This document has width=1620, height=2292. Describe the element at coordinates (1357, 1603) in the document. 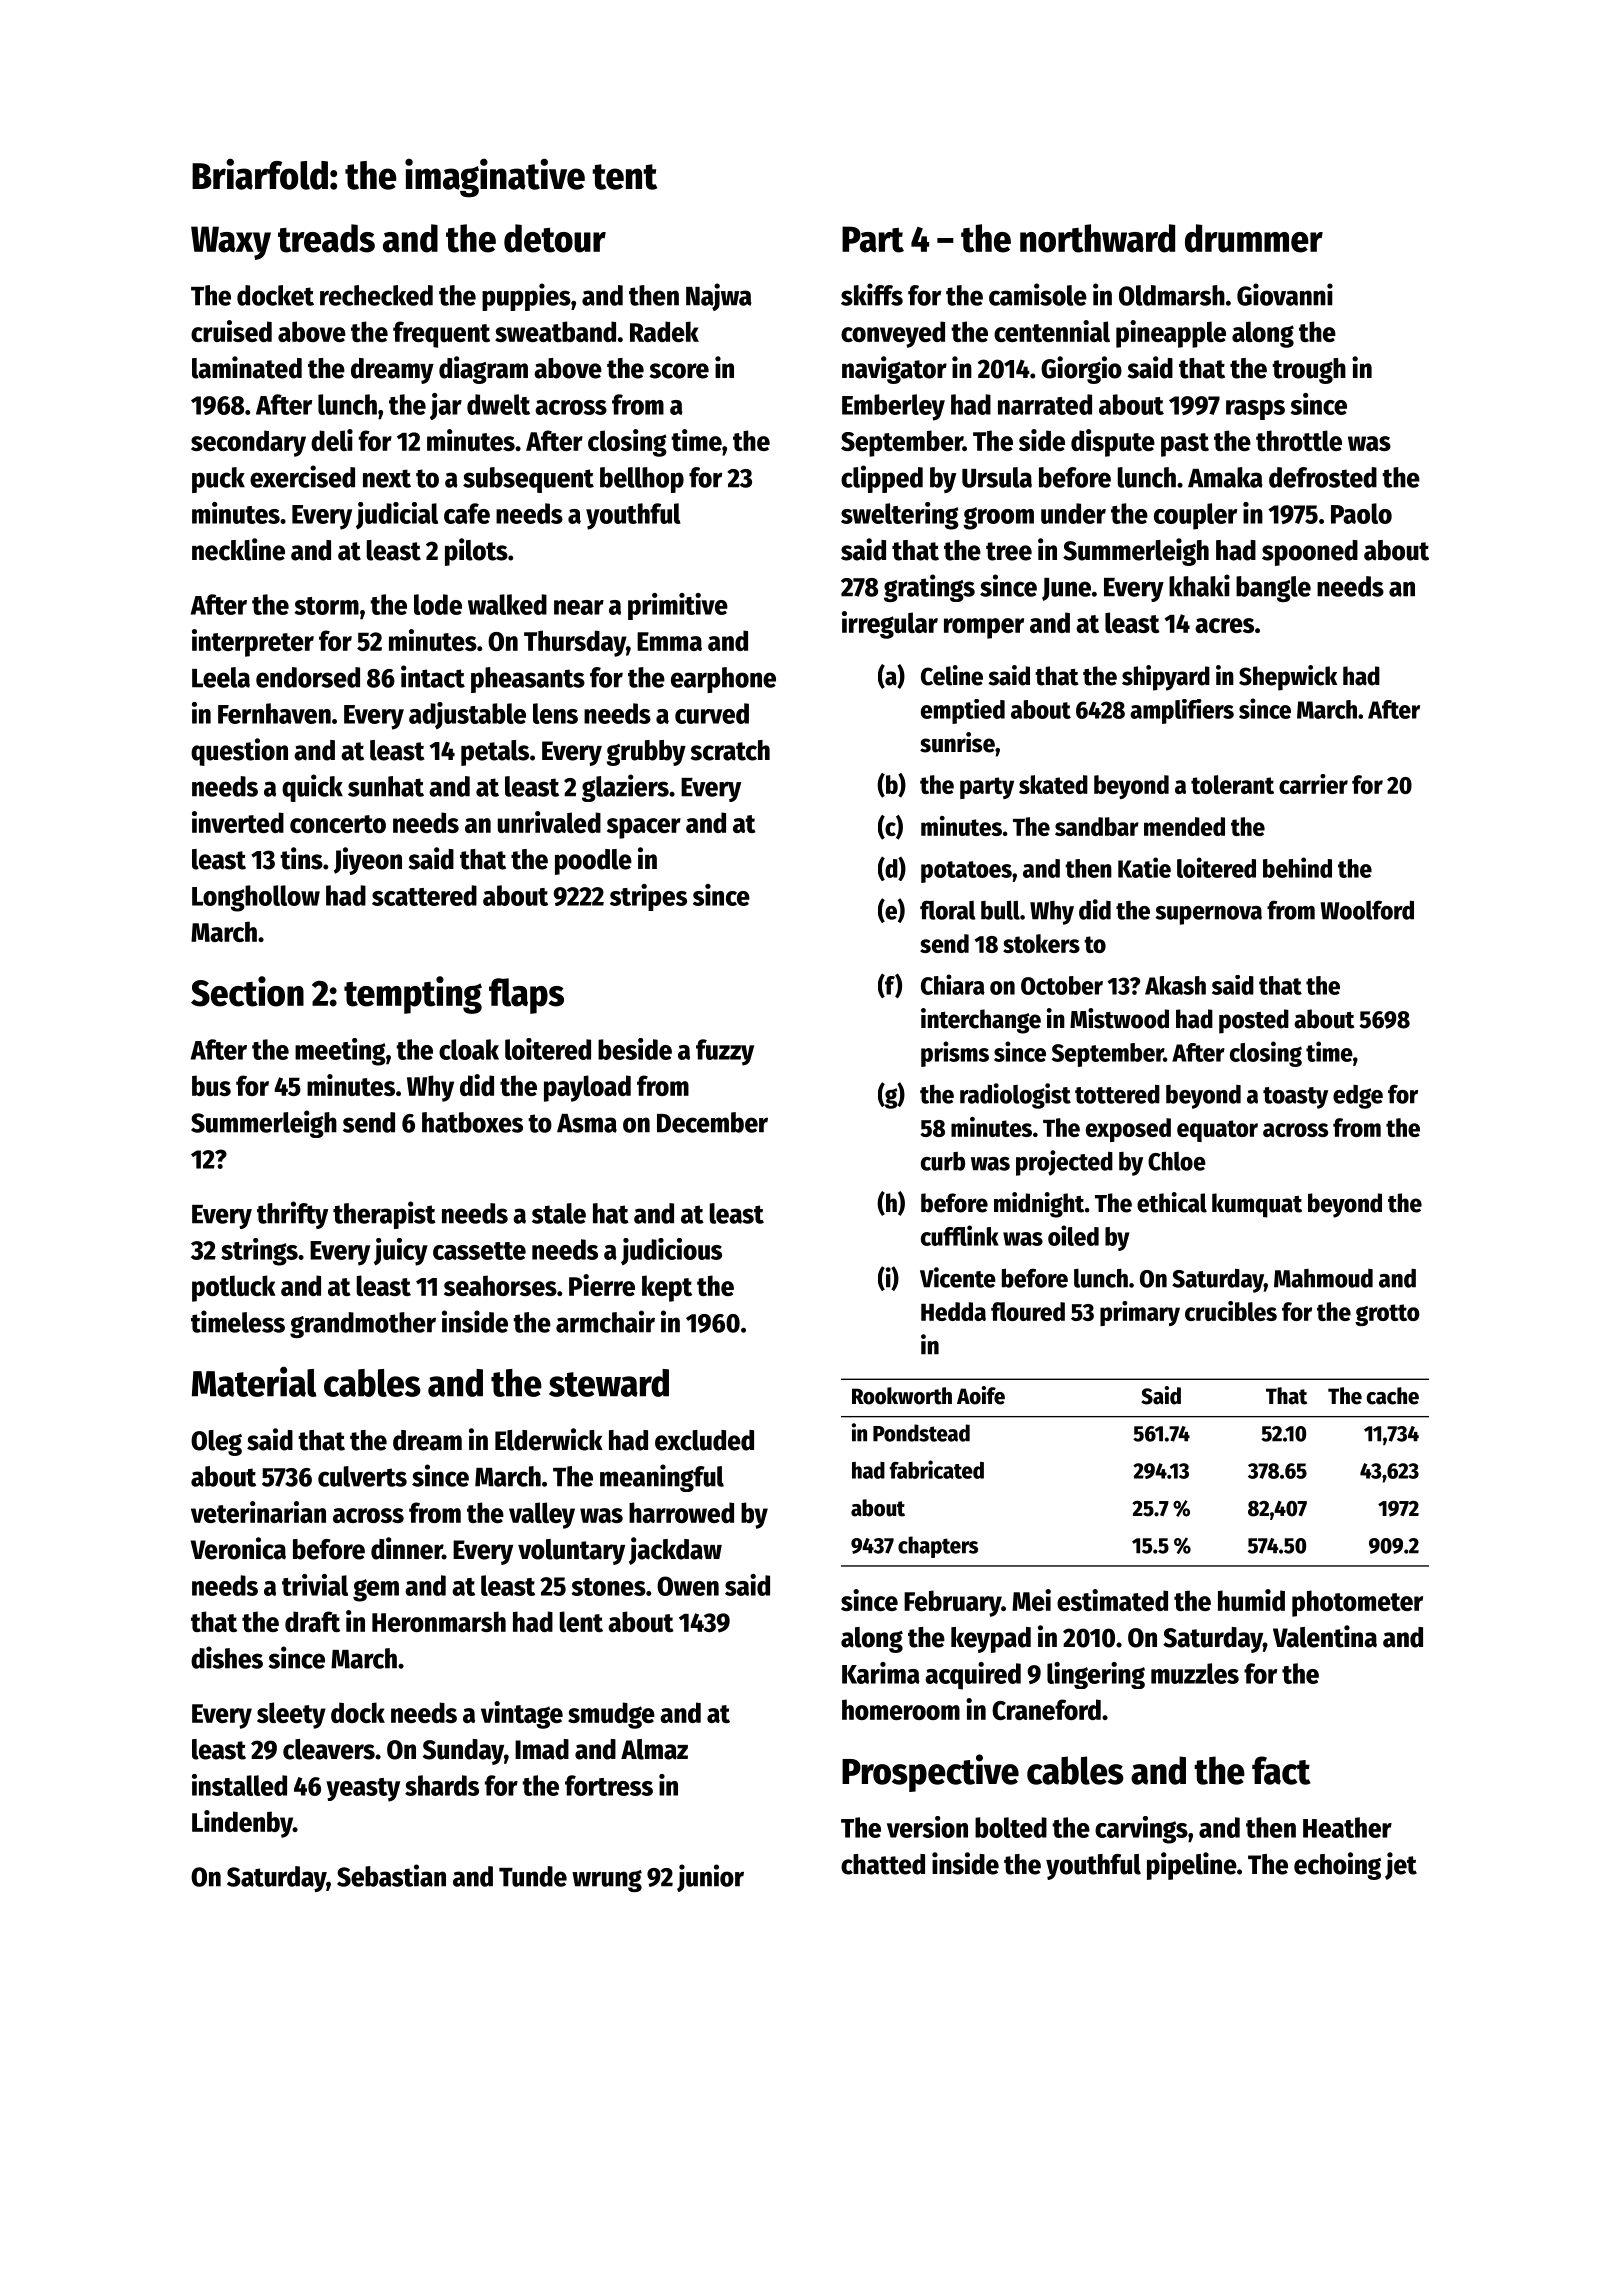

I see `photometer` at that location.
